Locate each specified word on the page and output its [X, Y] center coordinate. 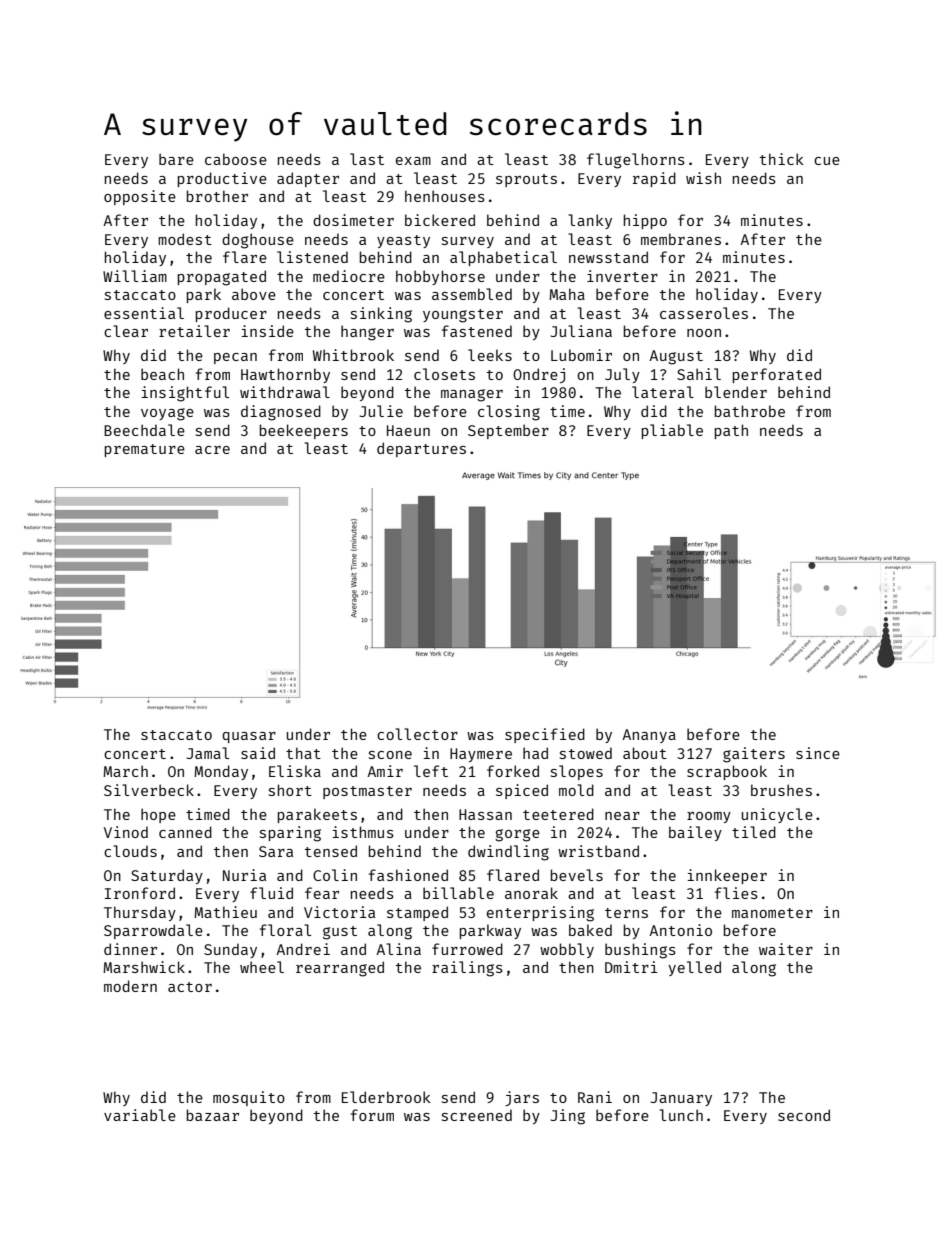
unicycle [777, 815]
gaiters [754, 755]
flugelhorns [636, 161]
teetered [558, 814]
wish [703, 178]
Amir [385, 771]
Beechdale [144, 430]
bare [176, 159]
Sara [276, 851]
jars [522, 1098]
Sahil [699, 374]
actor [190, 987]
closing [509, 413]
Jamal [207, 753]
